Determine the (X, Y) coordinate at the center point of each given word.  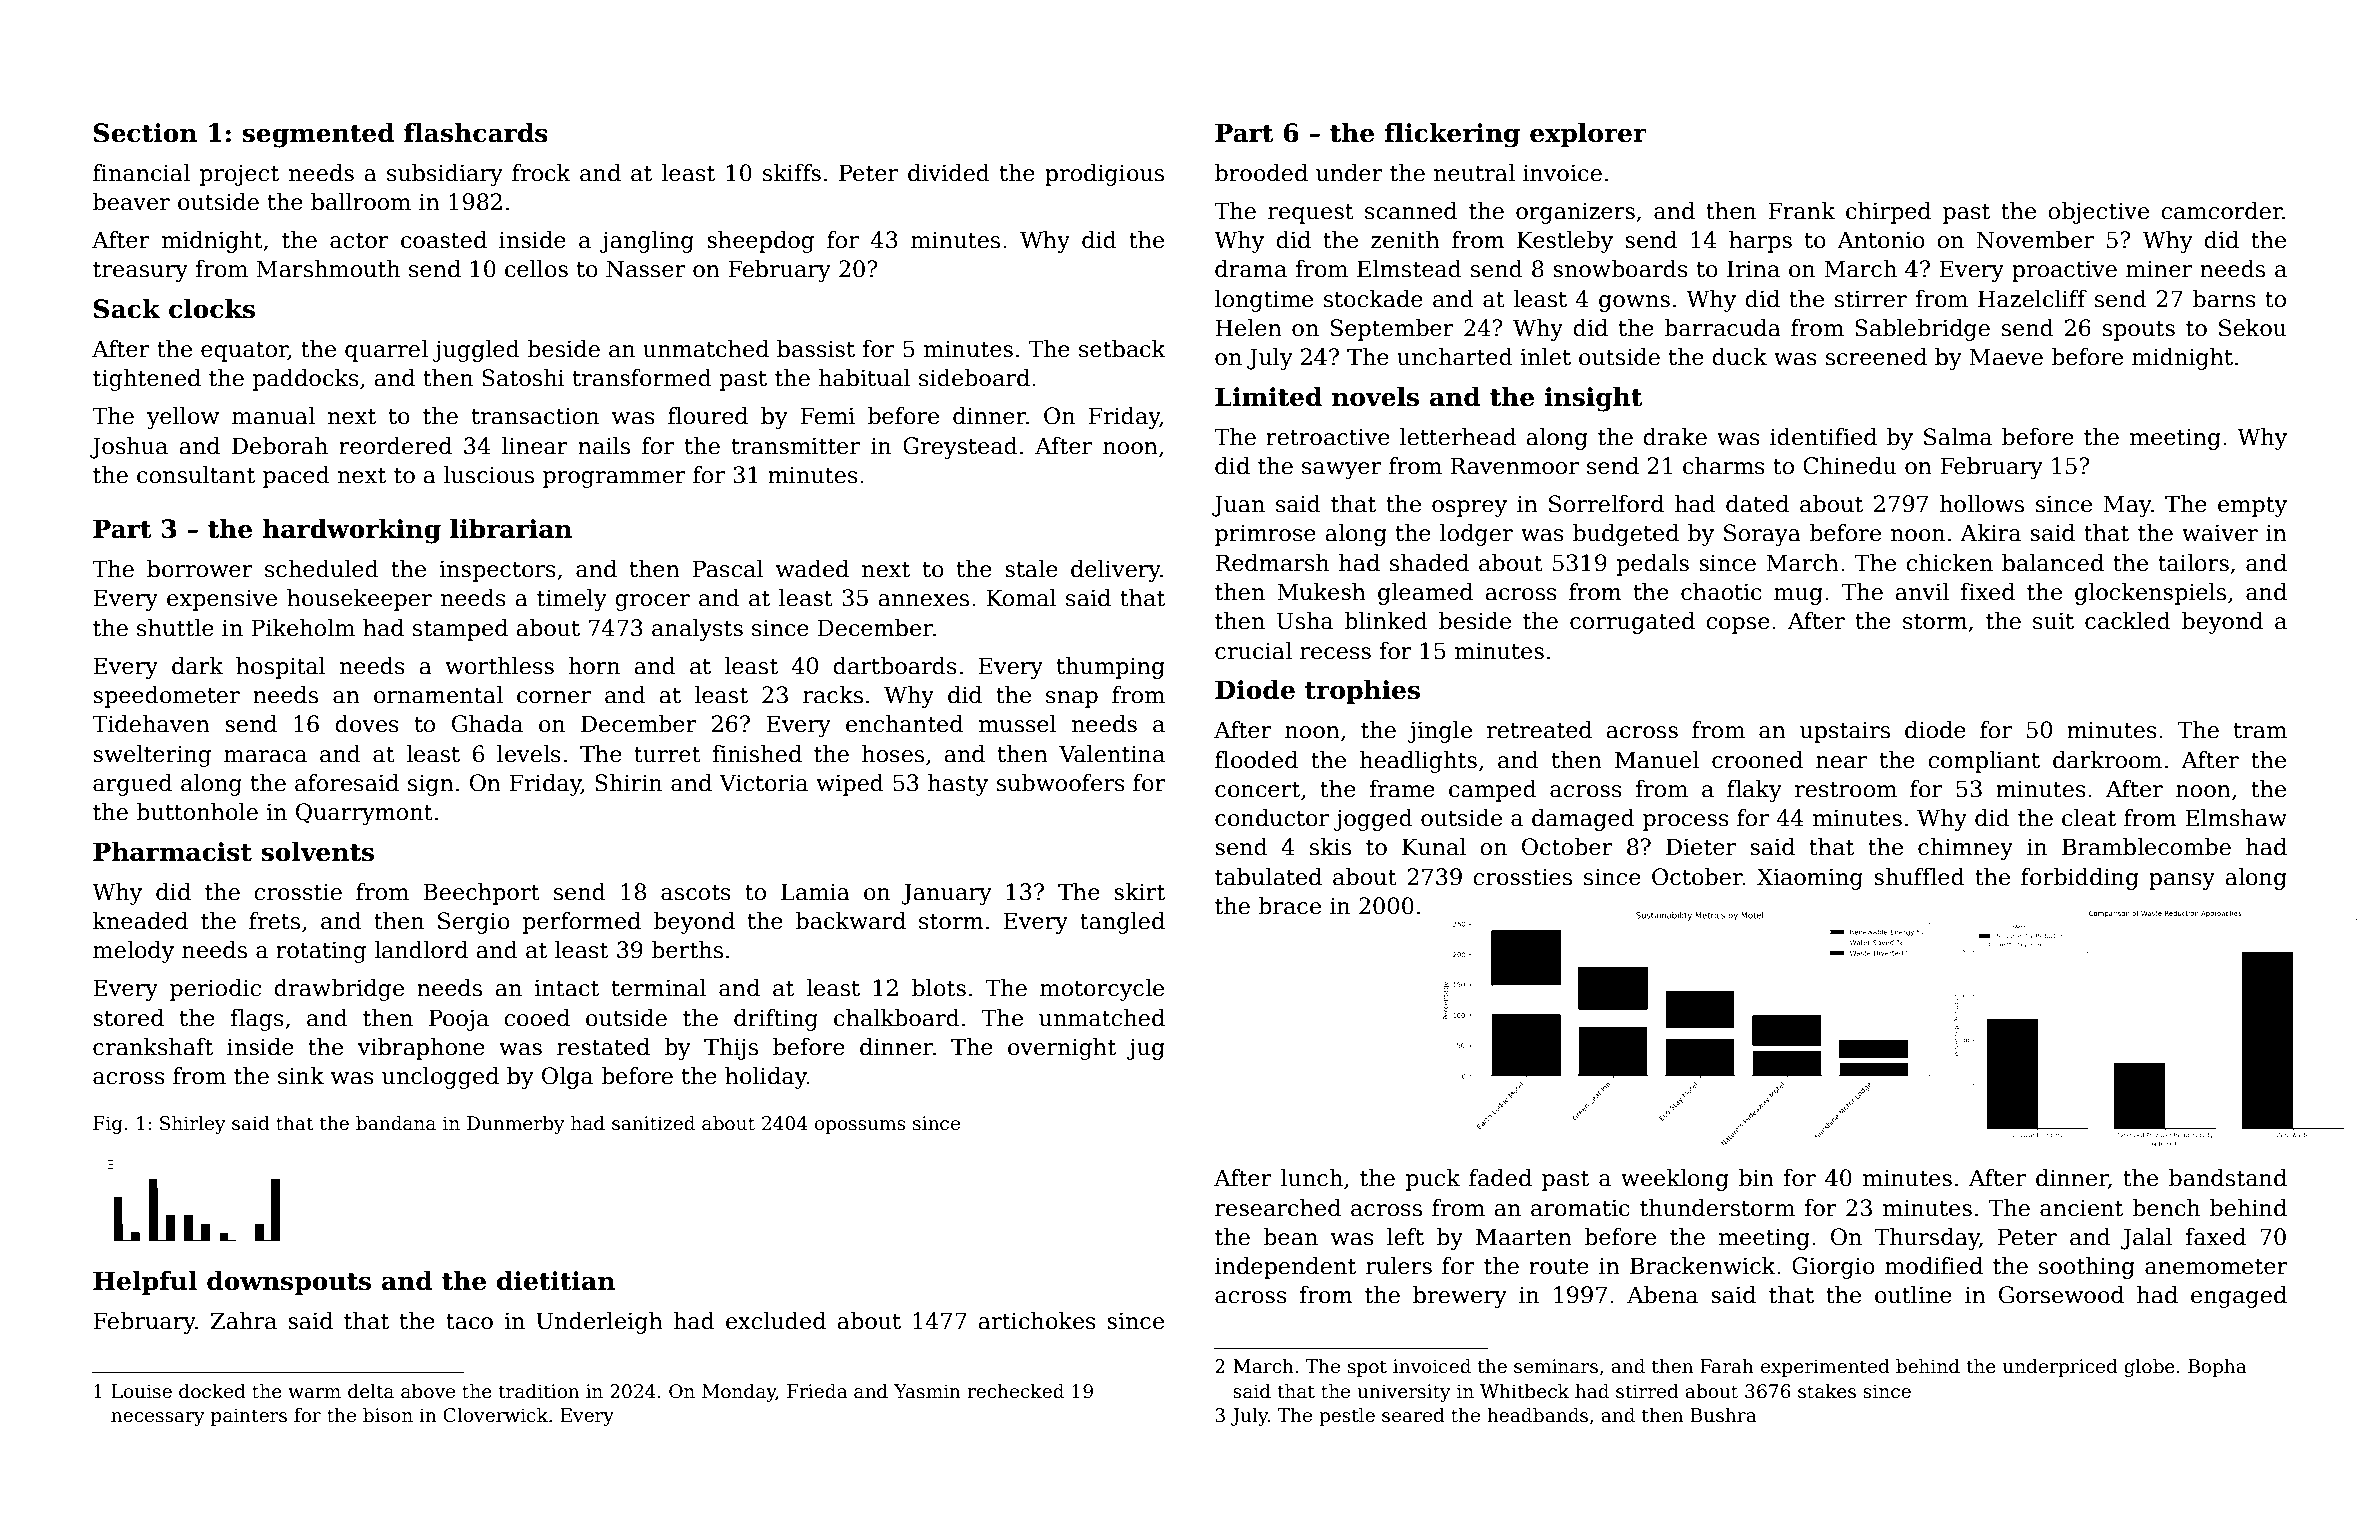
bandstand (2228, 1178)
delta (371, 1391)
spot (1367, 1368)
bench (2166, 1208)
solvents (317, 852)
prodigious (1104, 175)
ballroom (361, 202)
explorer (1588, 135)
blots (939, 988)
